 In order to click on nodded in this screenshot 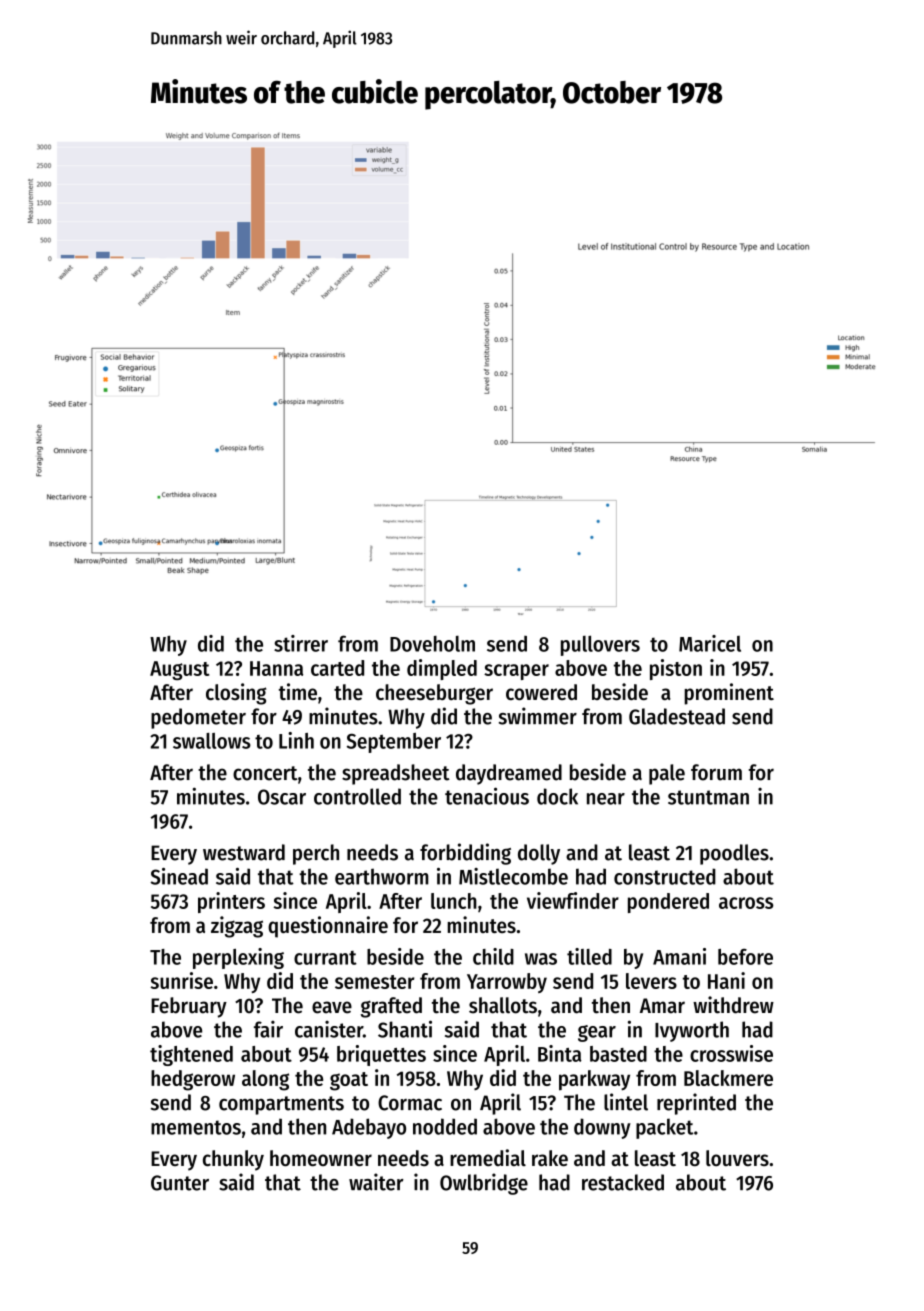, I will do `click(445, 1126)`.
